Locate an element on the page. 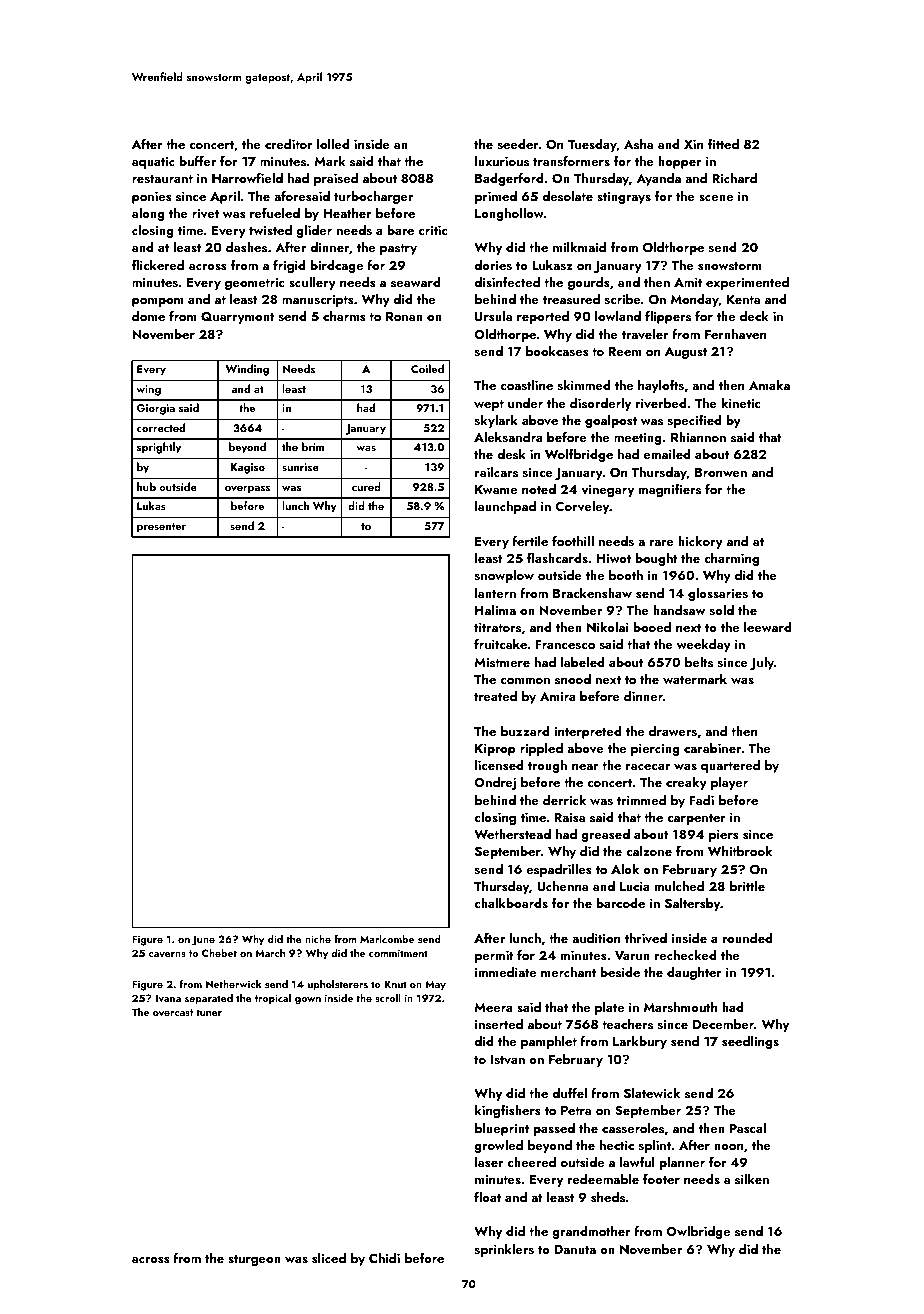 The width and height of the page is (924, 1314). hub is located at coordinates (146, 486).
